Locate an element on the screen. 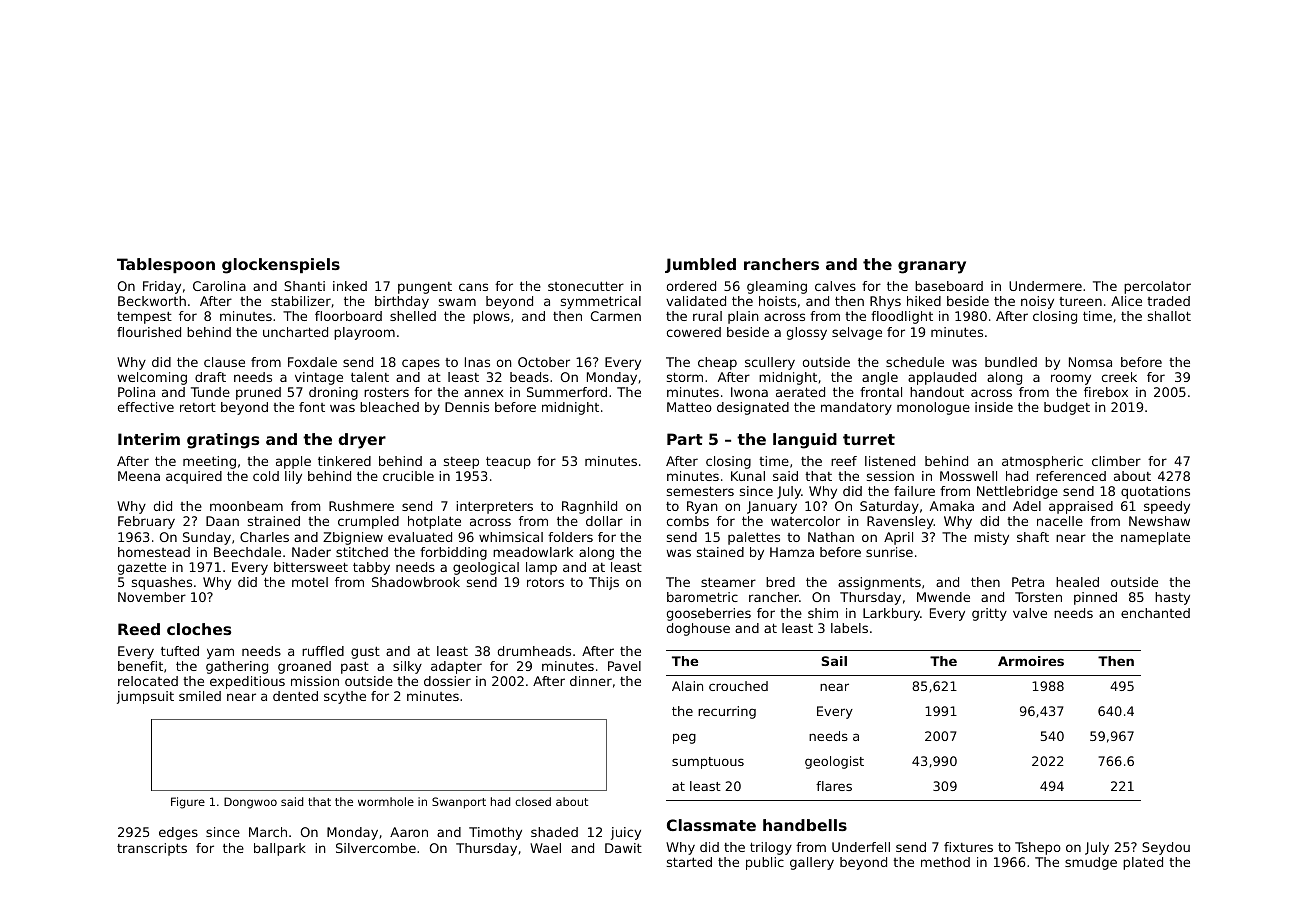 The height and width of the screenshot is (924, 1308). Carmen is located at coordinates (616, 316).
